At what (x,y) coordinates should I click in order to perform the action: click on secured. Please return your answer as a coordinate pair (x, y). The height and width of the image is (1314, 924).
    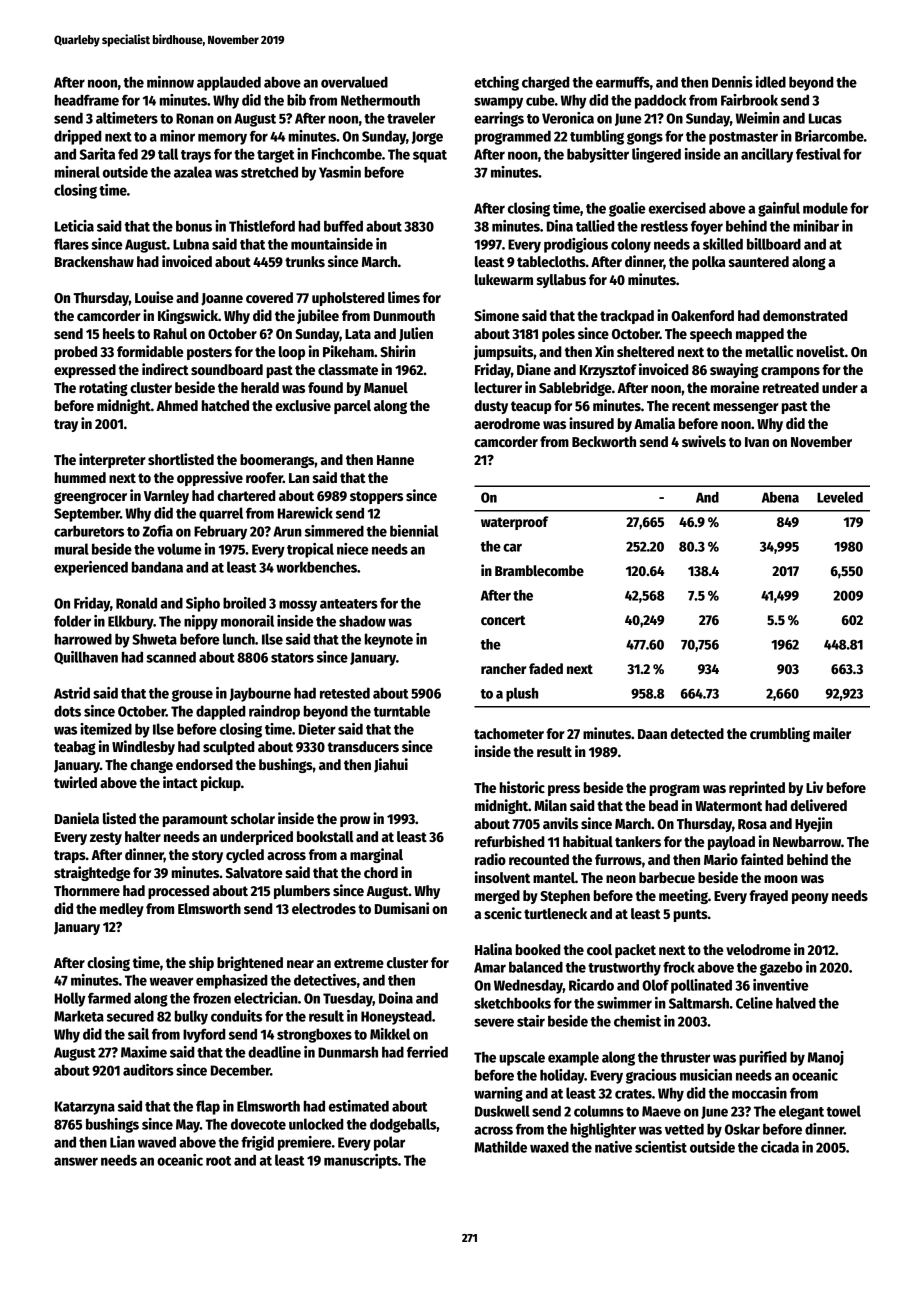
    Looking at the image, I should click on (130, 1016).
